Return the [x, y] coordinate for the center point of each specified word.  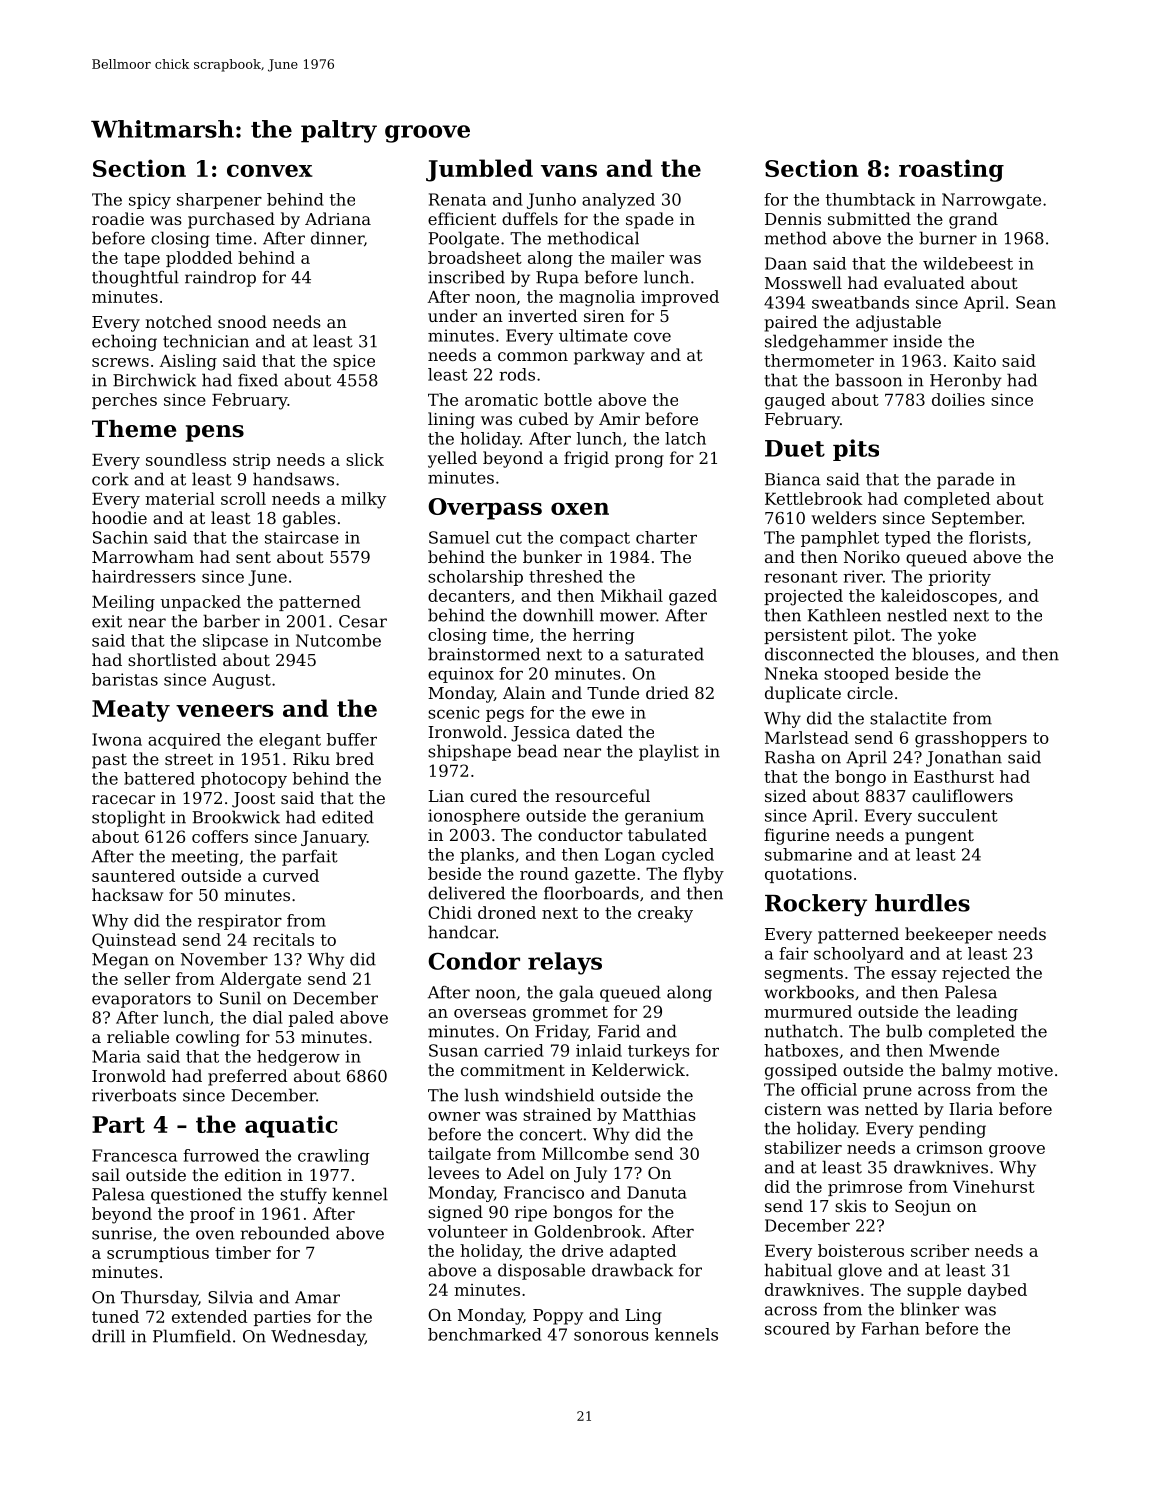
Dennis [793, 219]
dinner [337, 238]
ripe [531, 1214]
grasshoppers [971, 739]
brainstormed [484, 654]
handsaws [293, 479]
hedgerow [298, 1058]
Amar [317, 1297]
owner [454, 1116]
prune [887, 1092]
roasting [951, 170]
